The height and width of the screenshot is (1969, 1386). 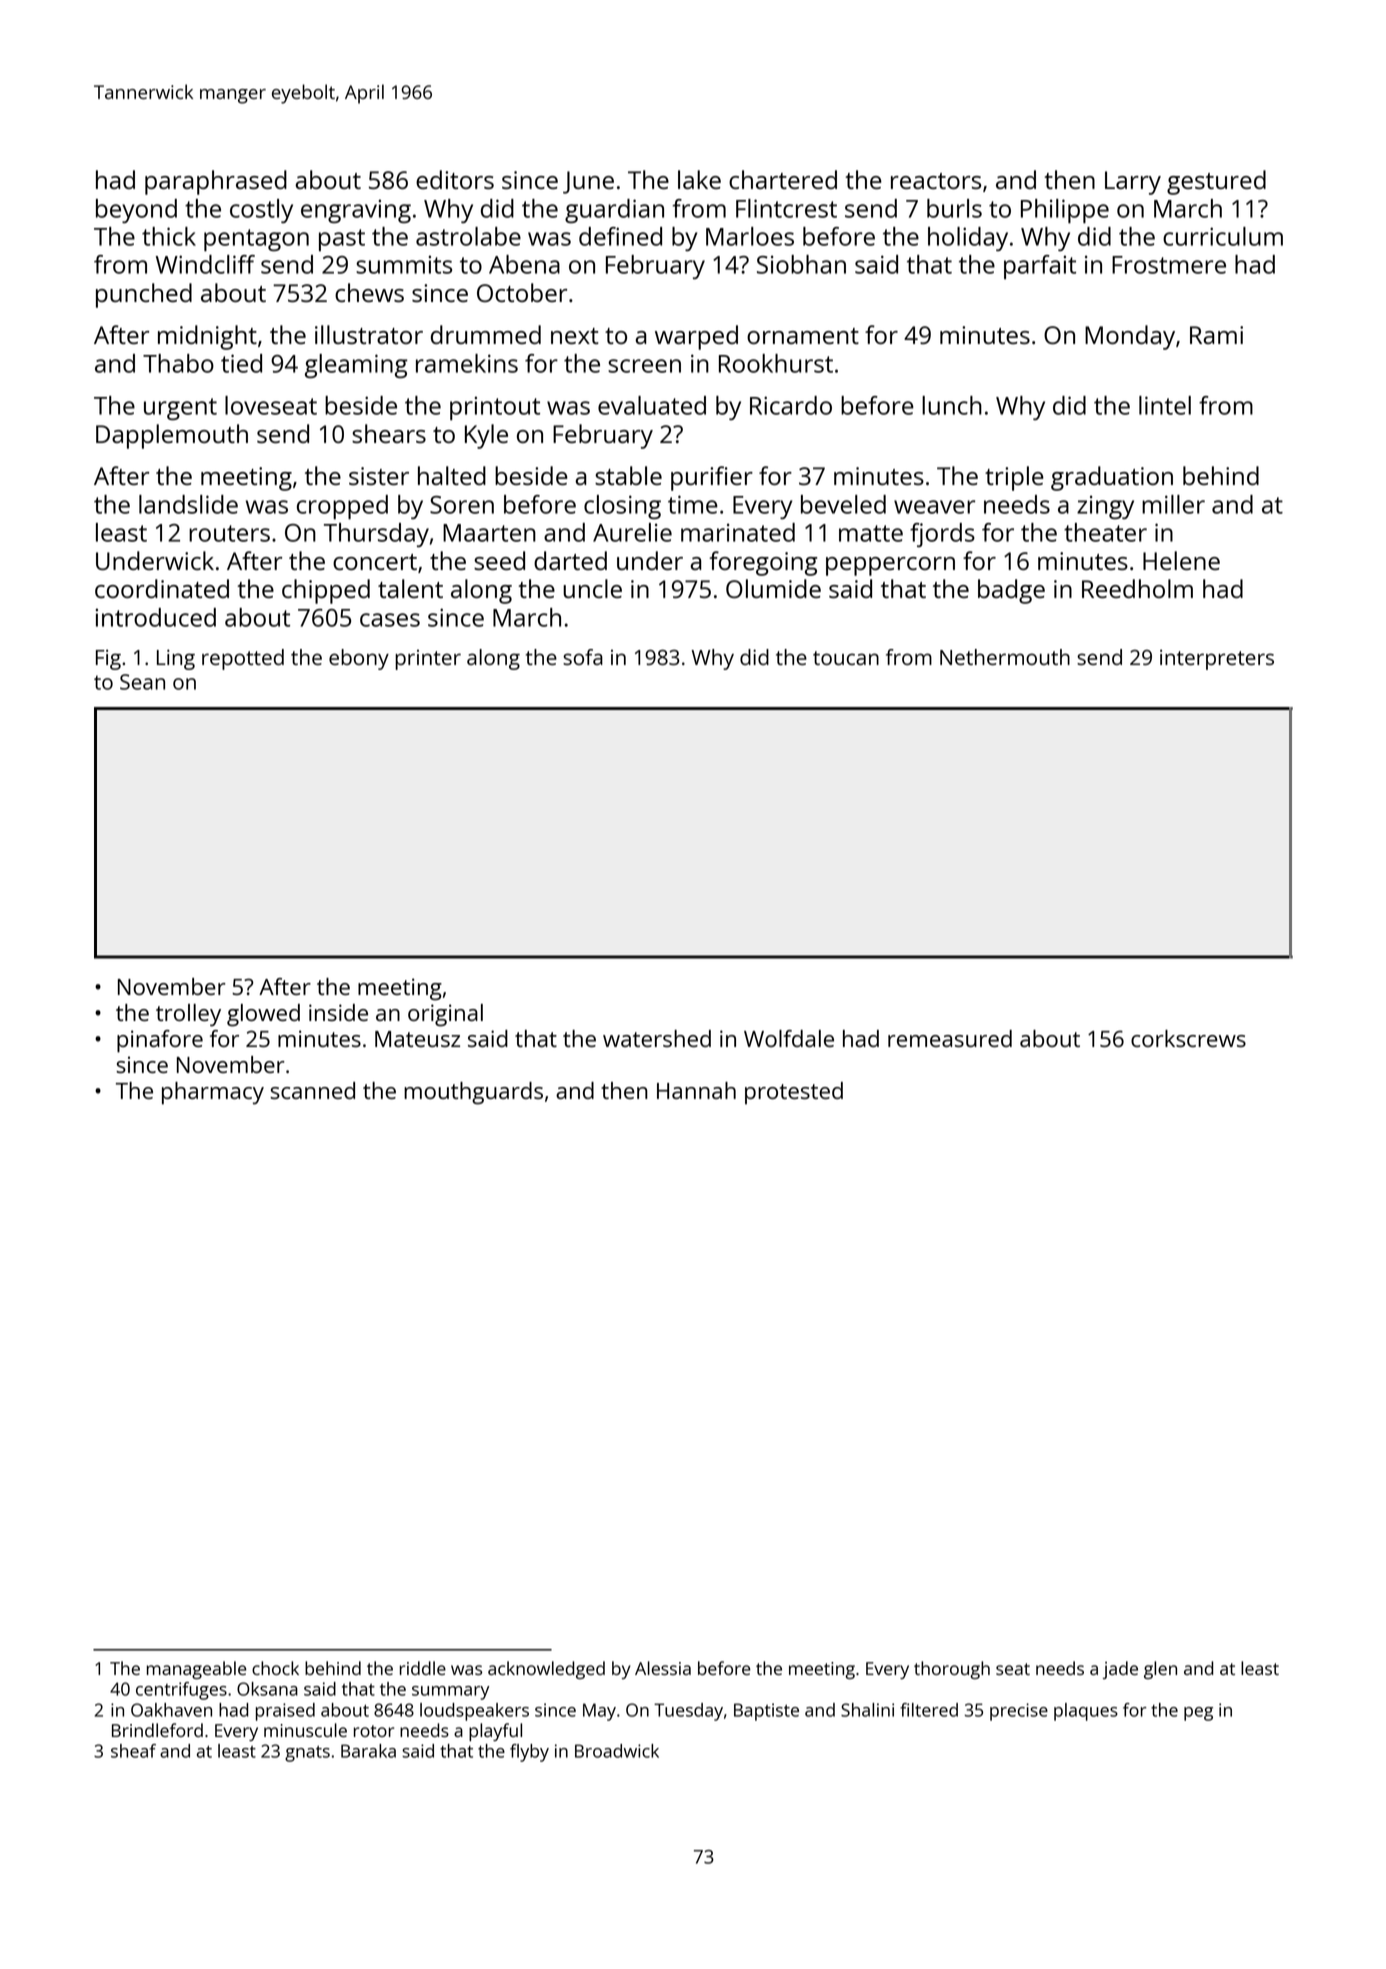 What do you see at coordinates (583, 657) in the screenshot?
I see `sofa` at bounding box center [583, 657].
